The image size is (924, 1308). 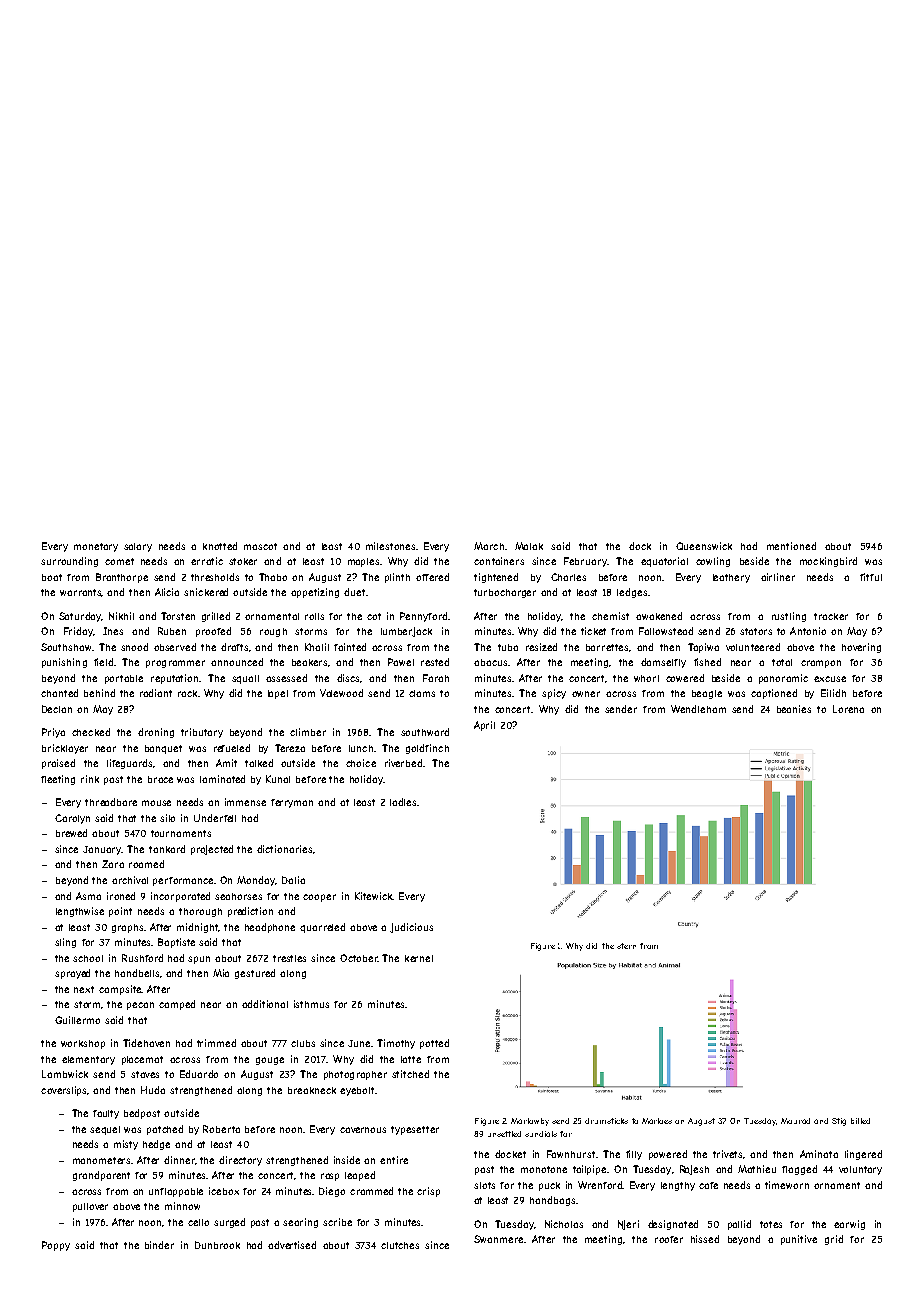 I want to click on Lorena, so click(x=848, y=709).
